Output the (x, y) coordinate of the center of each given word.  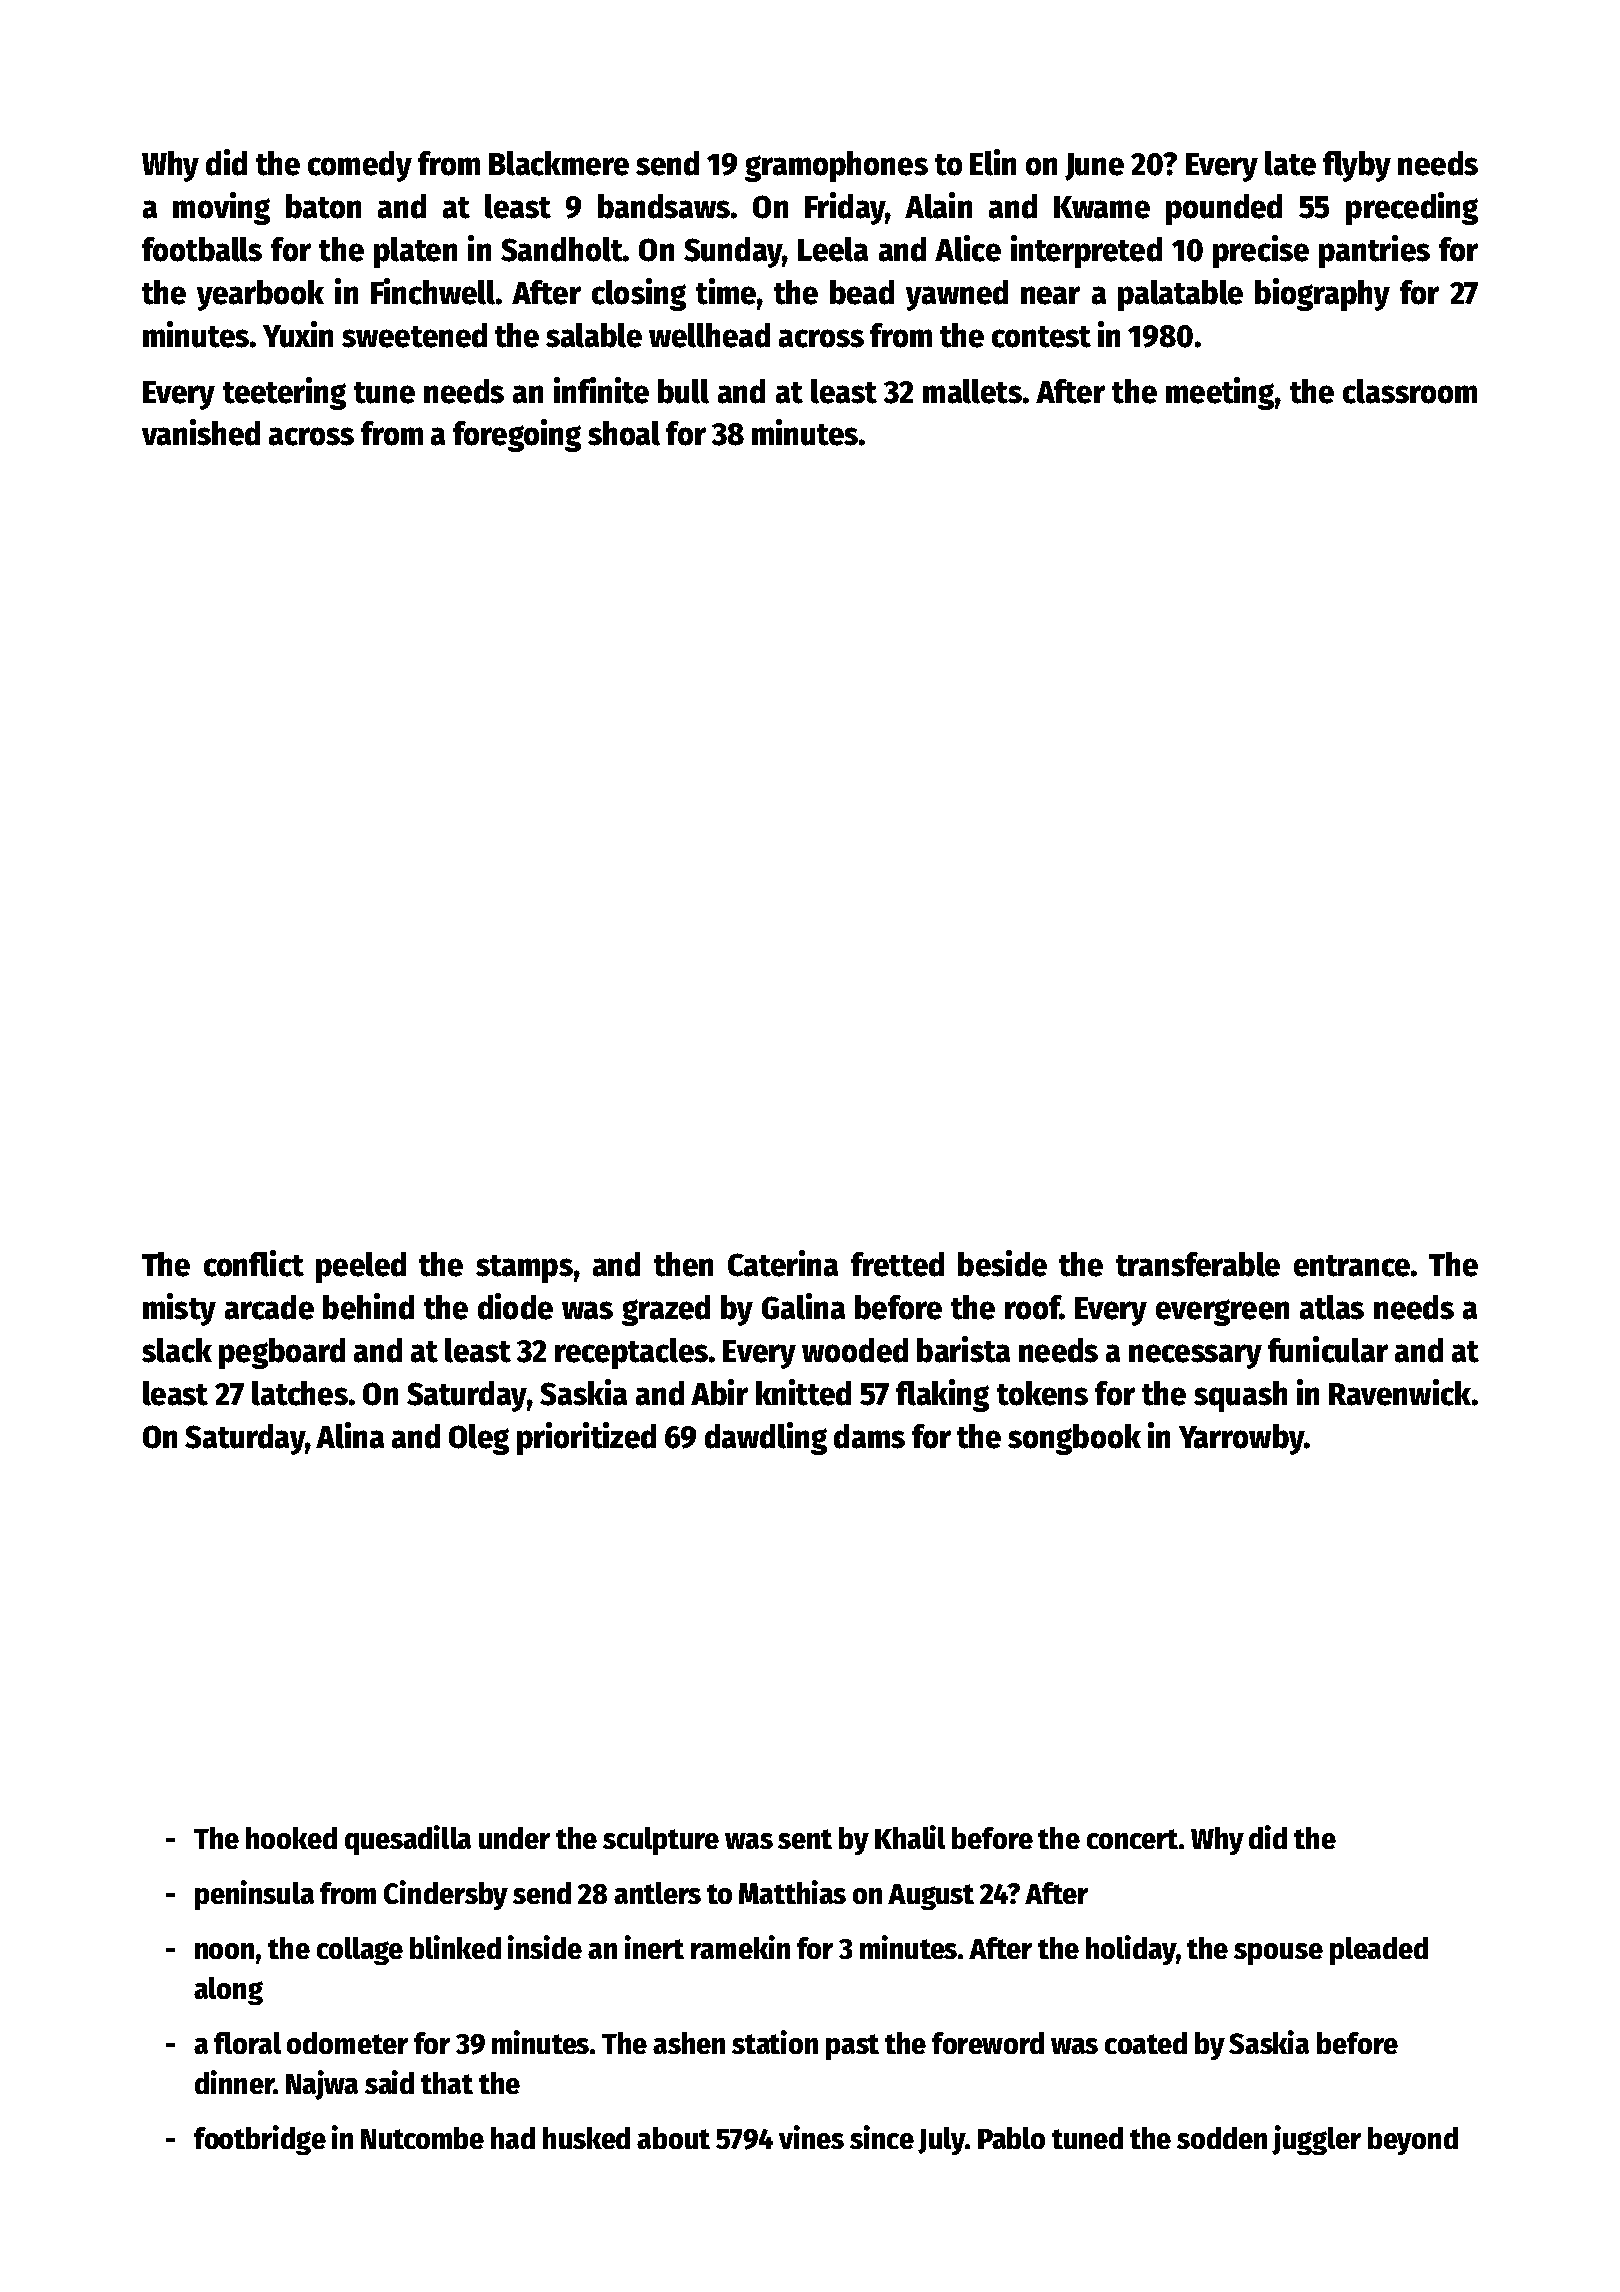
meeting (1220, 393)
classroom (1410, 391)
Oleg (479, 1439)
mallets (972, 391)
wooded (855, 1350)
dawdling (766, 1438)
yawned (957, 295)
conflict (254, 1263)
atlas (1332, 1307)
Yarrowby (1241, 1439)
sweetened (414, 335)
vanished (201, 432)
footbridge (260, 2140)
